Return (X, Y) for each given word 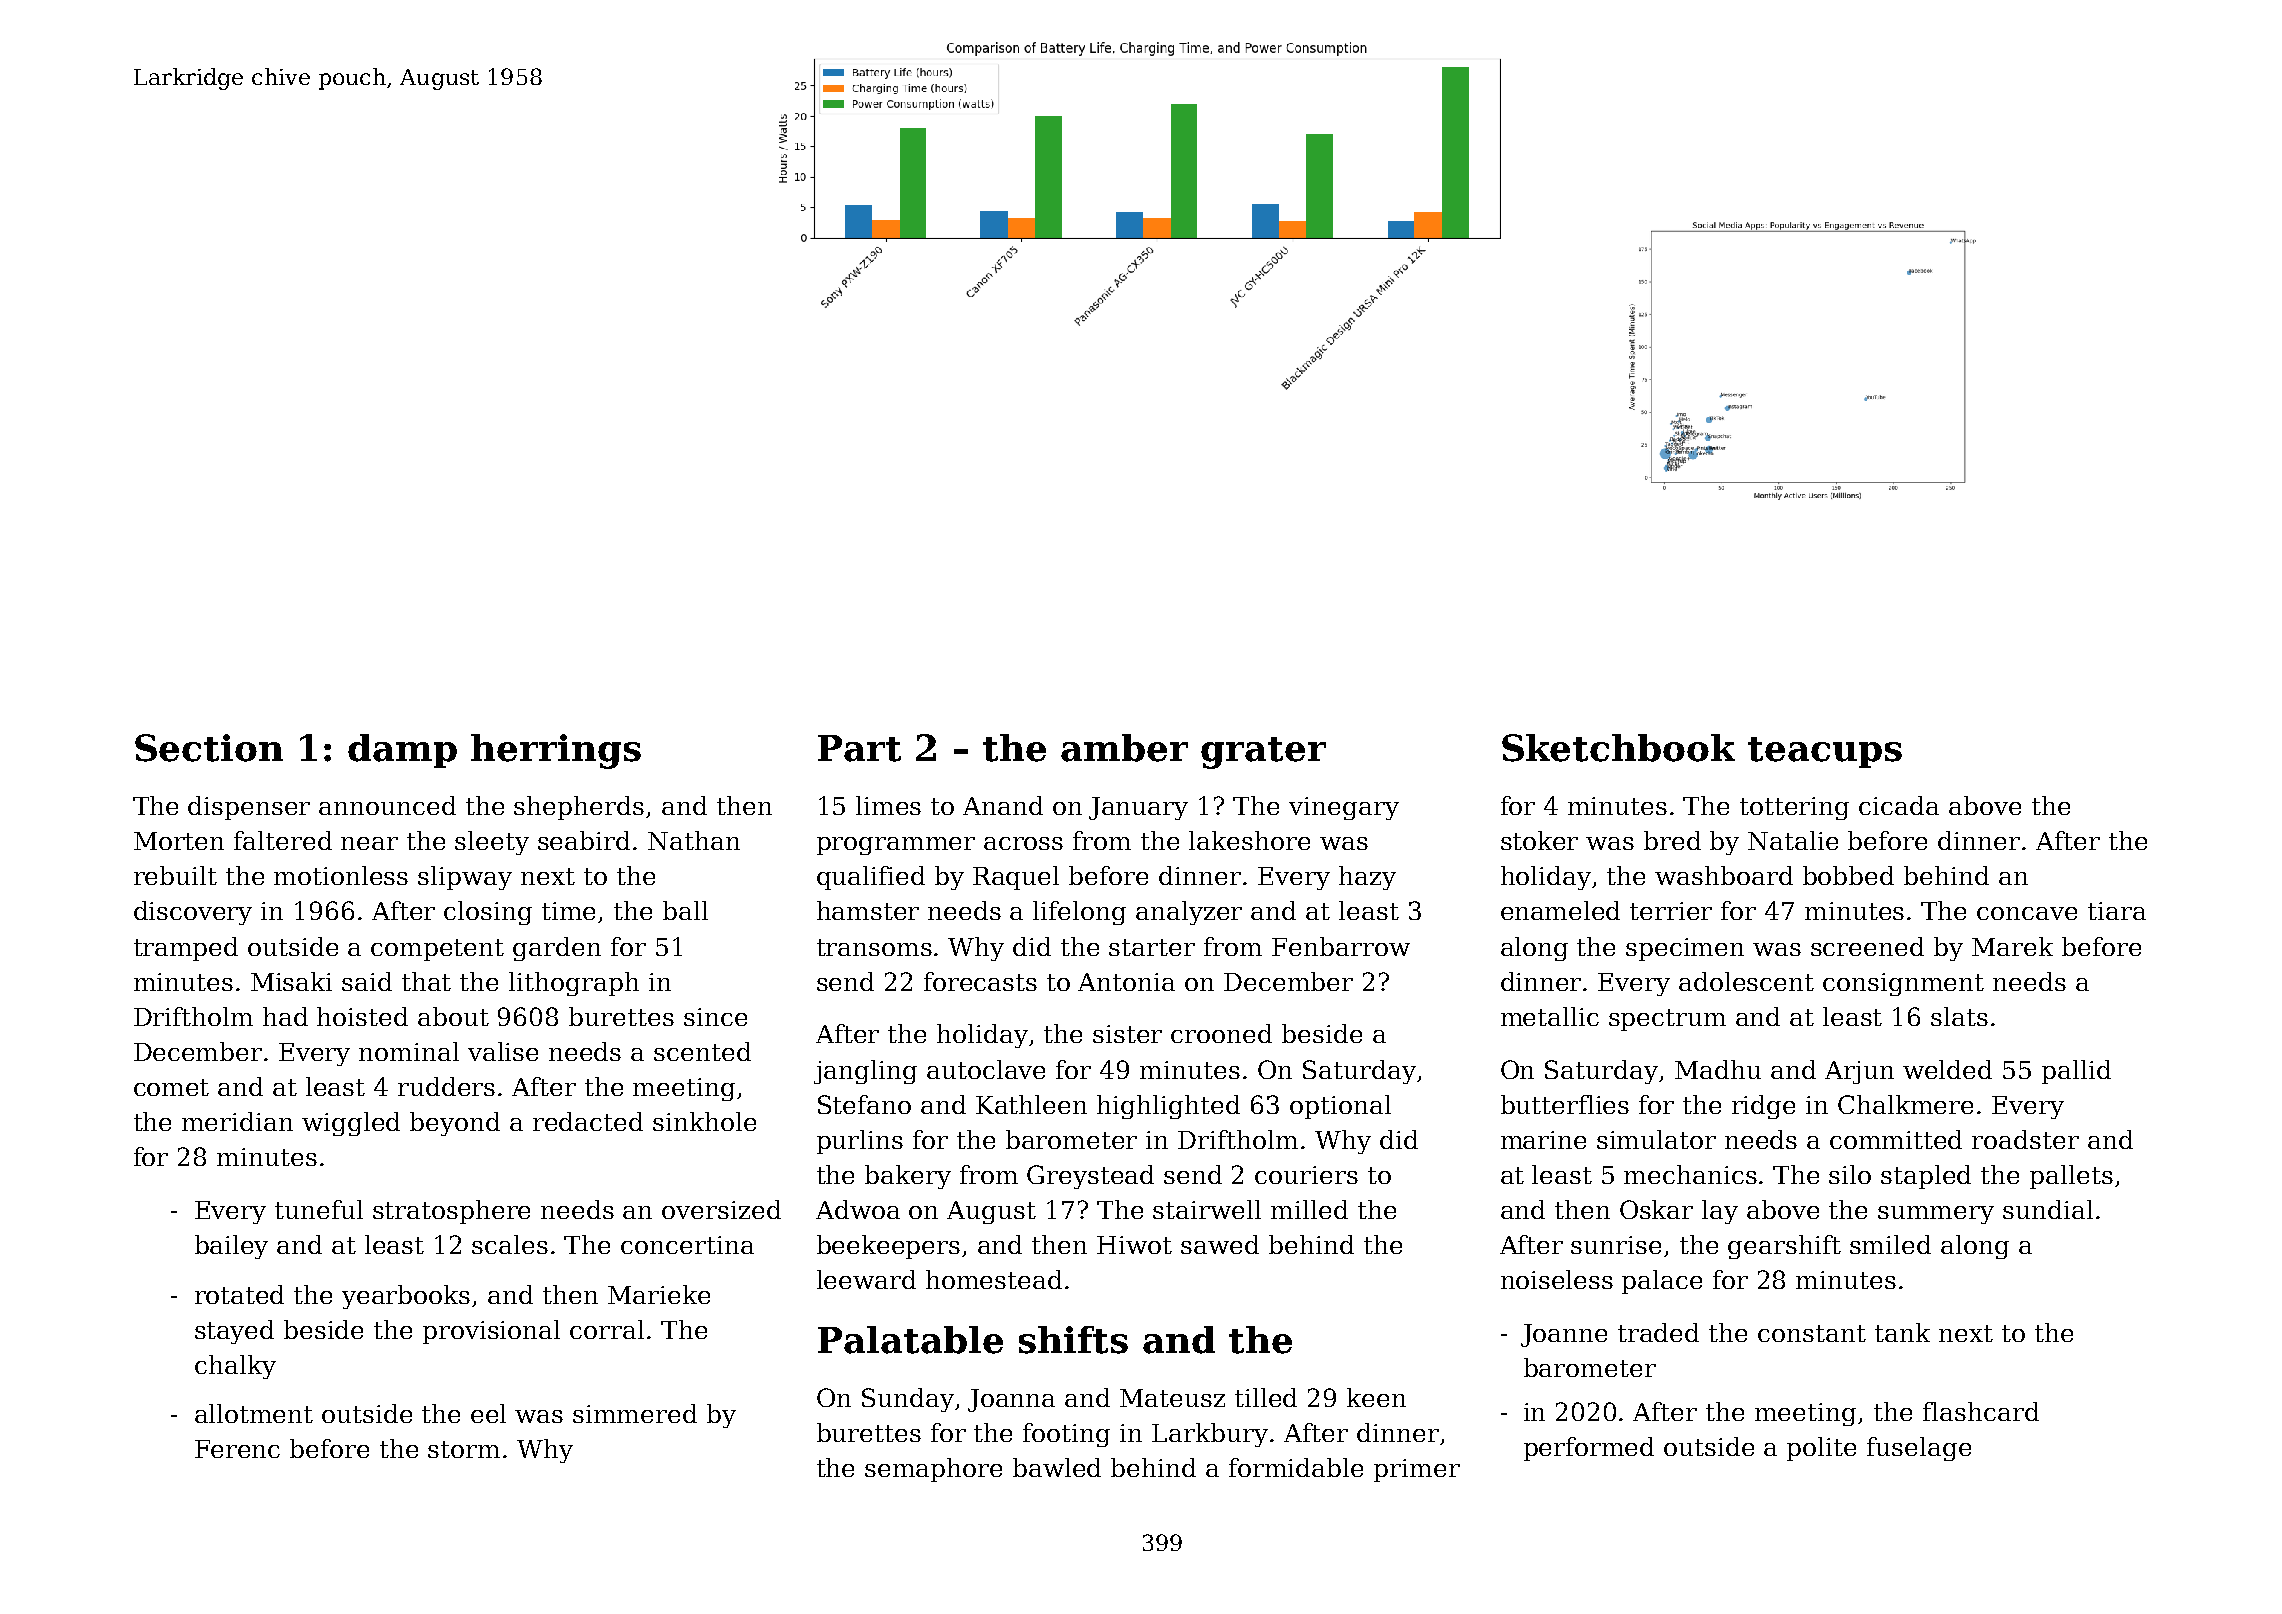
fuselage (1919, 1449)
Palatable (910, 1340)
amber (1124, 748)
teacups (1825, 752)
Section (209, 748)
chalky (235, 1367)
